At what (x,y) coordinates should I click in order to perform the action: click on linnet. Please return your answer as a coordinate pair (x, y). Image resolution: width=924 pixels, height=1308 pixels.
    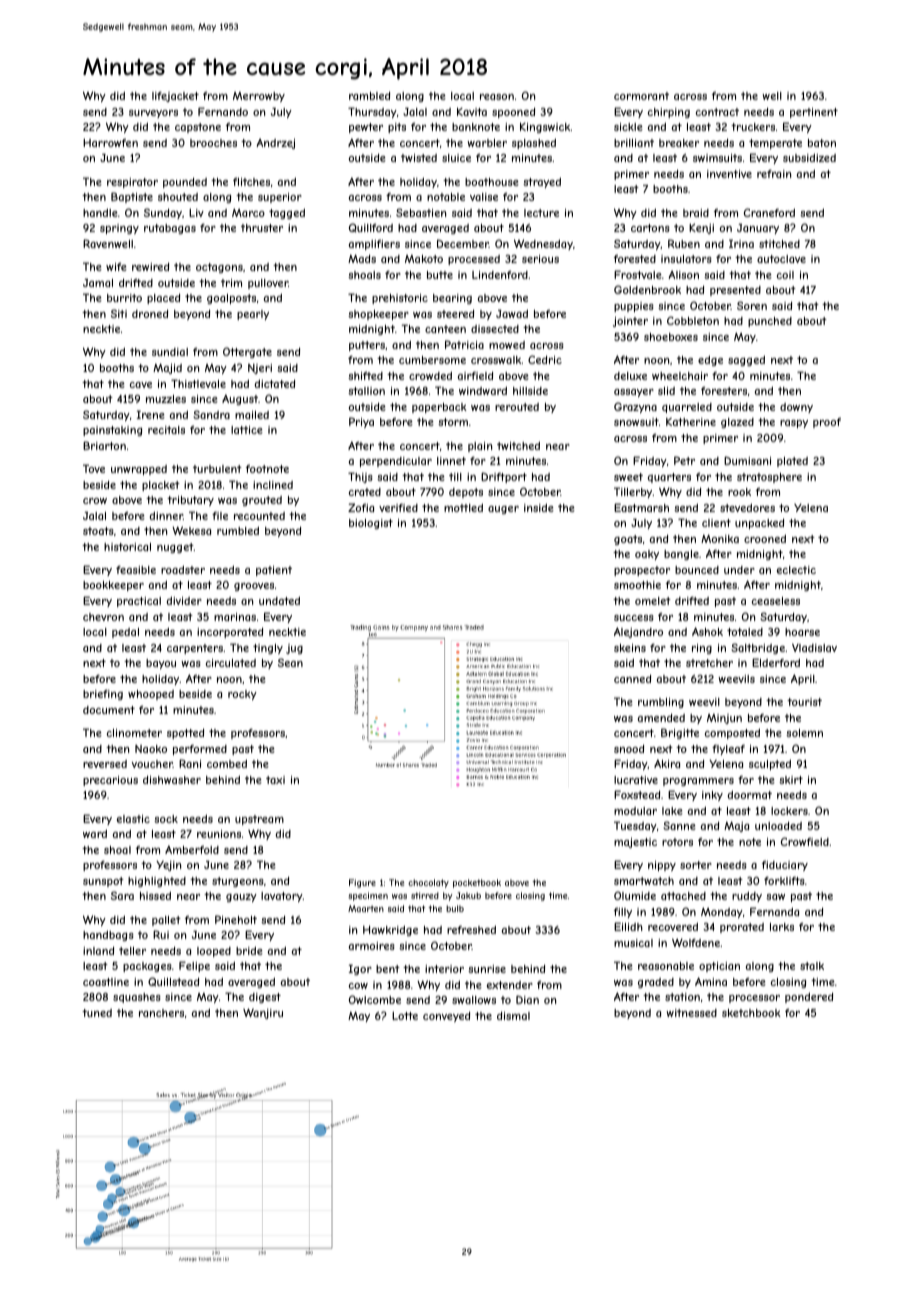
    Looking at the image, I should click on (451, 461).
